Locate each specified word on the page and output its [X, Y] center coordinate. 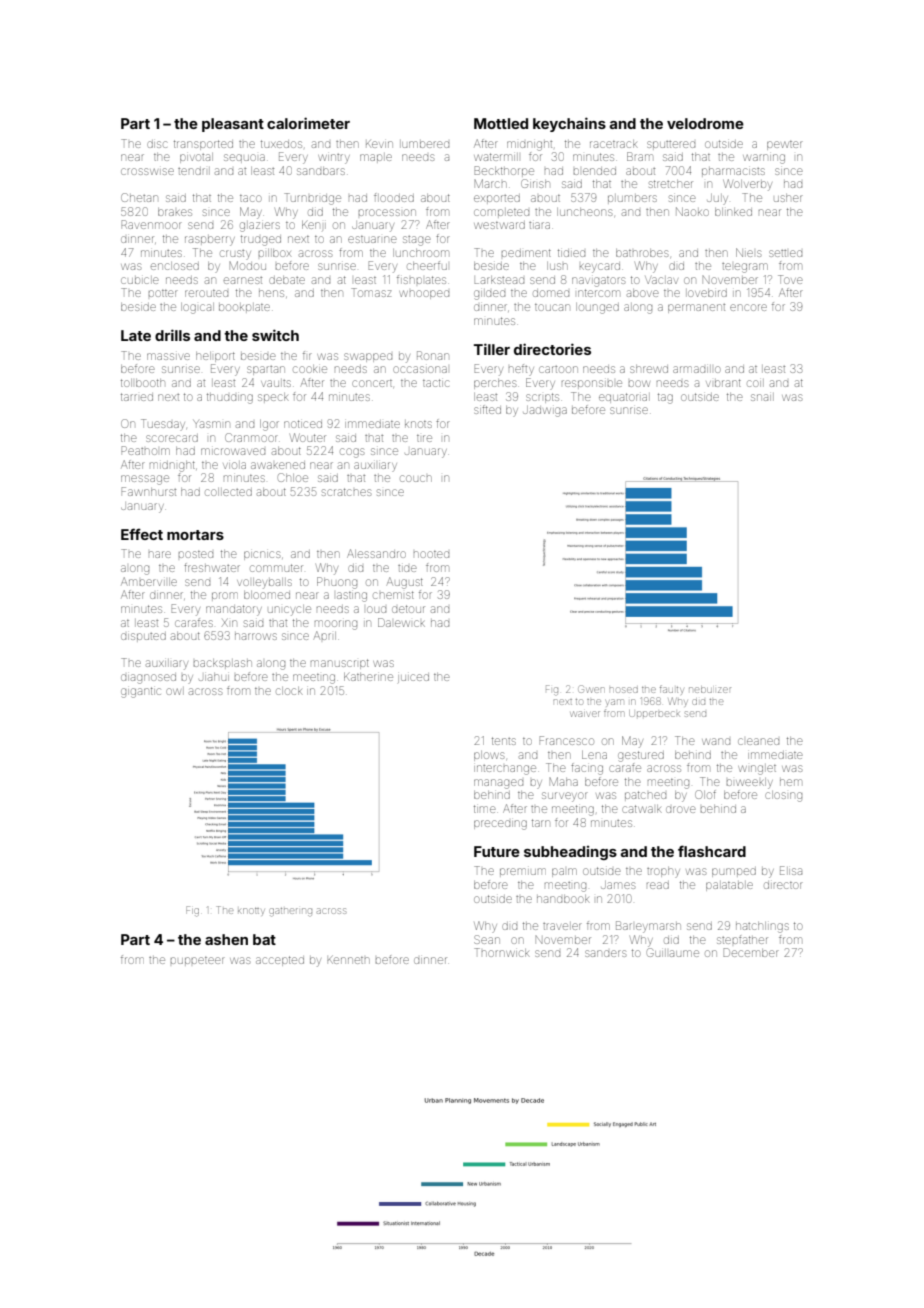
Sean [487, 939]
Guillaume [673, 952]
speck [273, 397]
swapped [368, 357]
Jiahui [214, 677]
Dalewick [401, 622]
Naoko [692, 211]
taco [251, 198]
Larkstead [499, 280]
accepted [280, 961]
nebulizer [710, 689]
